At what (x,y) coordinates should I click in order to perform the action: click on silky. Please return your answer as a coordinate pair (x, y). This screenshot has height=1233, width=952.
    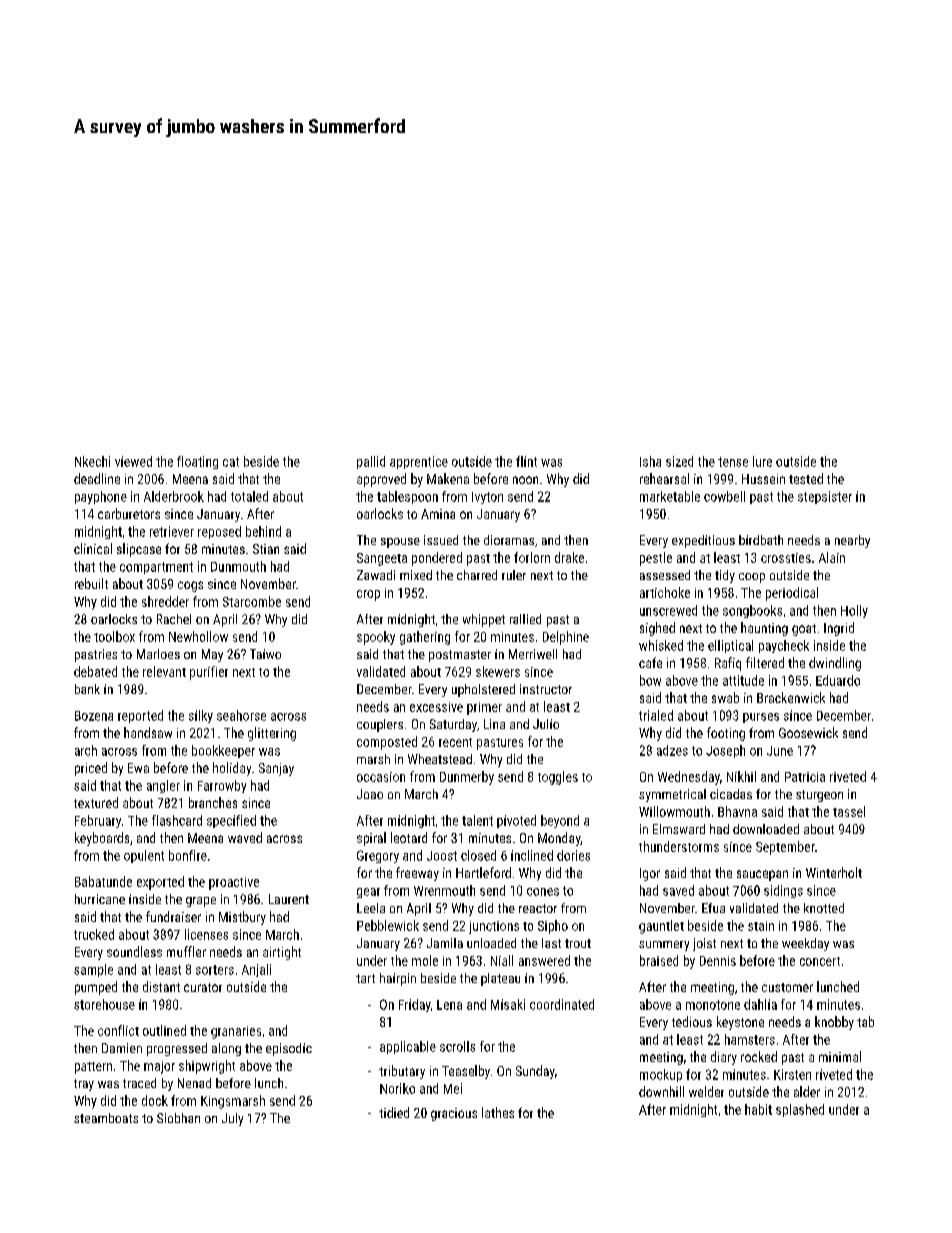
    Looking at the image, I should click on (201, 716).
